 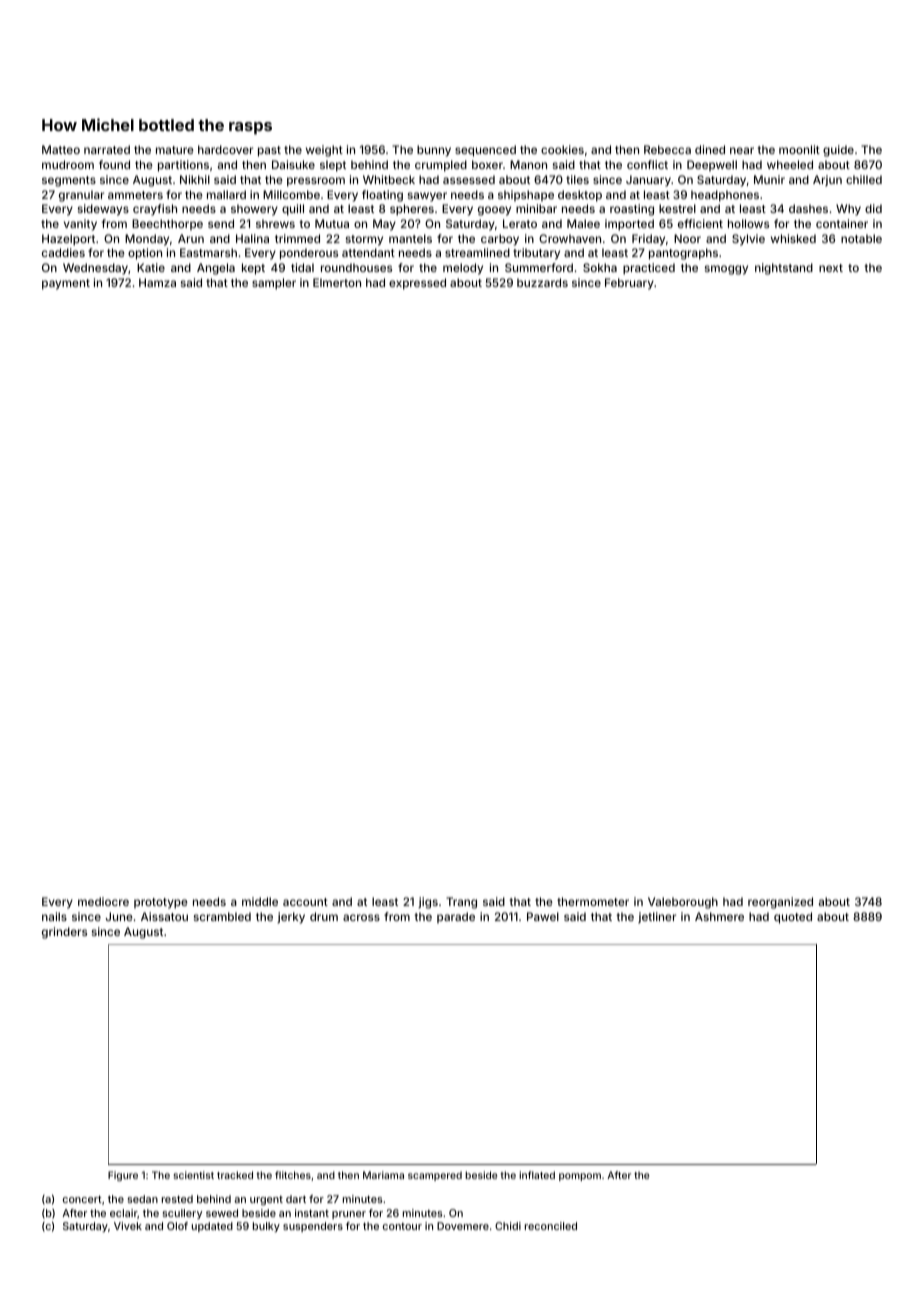 What do you see at coordinates (337, 282) in the image?
I see `Elmerton` at bounding box center [337, 282].
